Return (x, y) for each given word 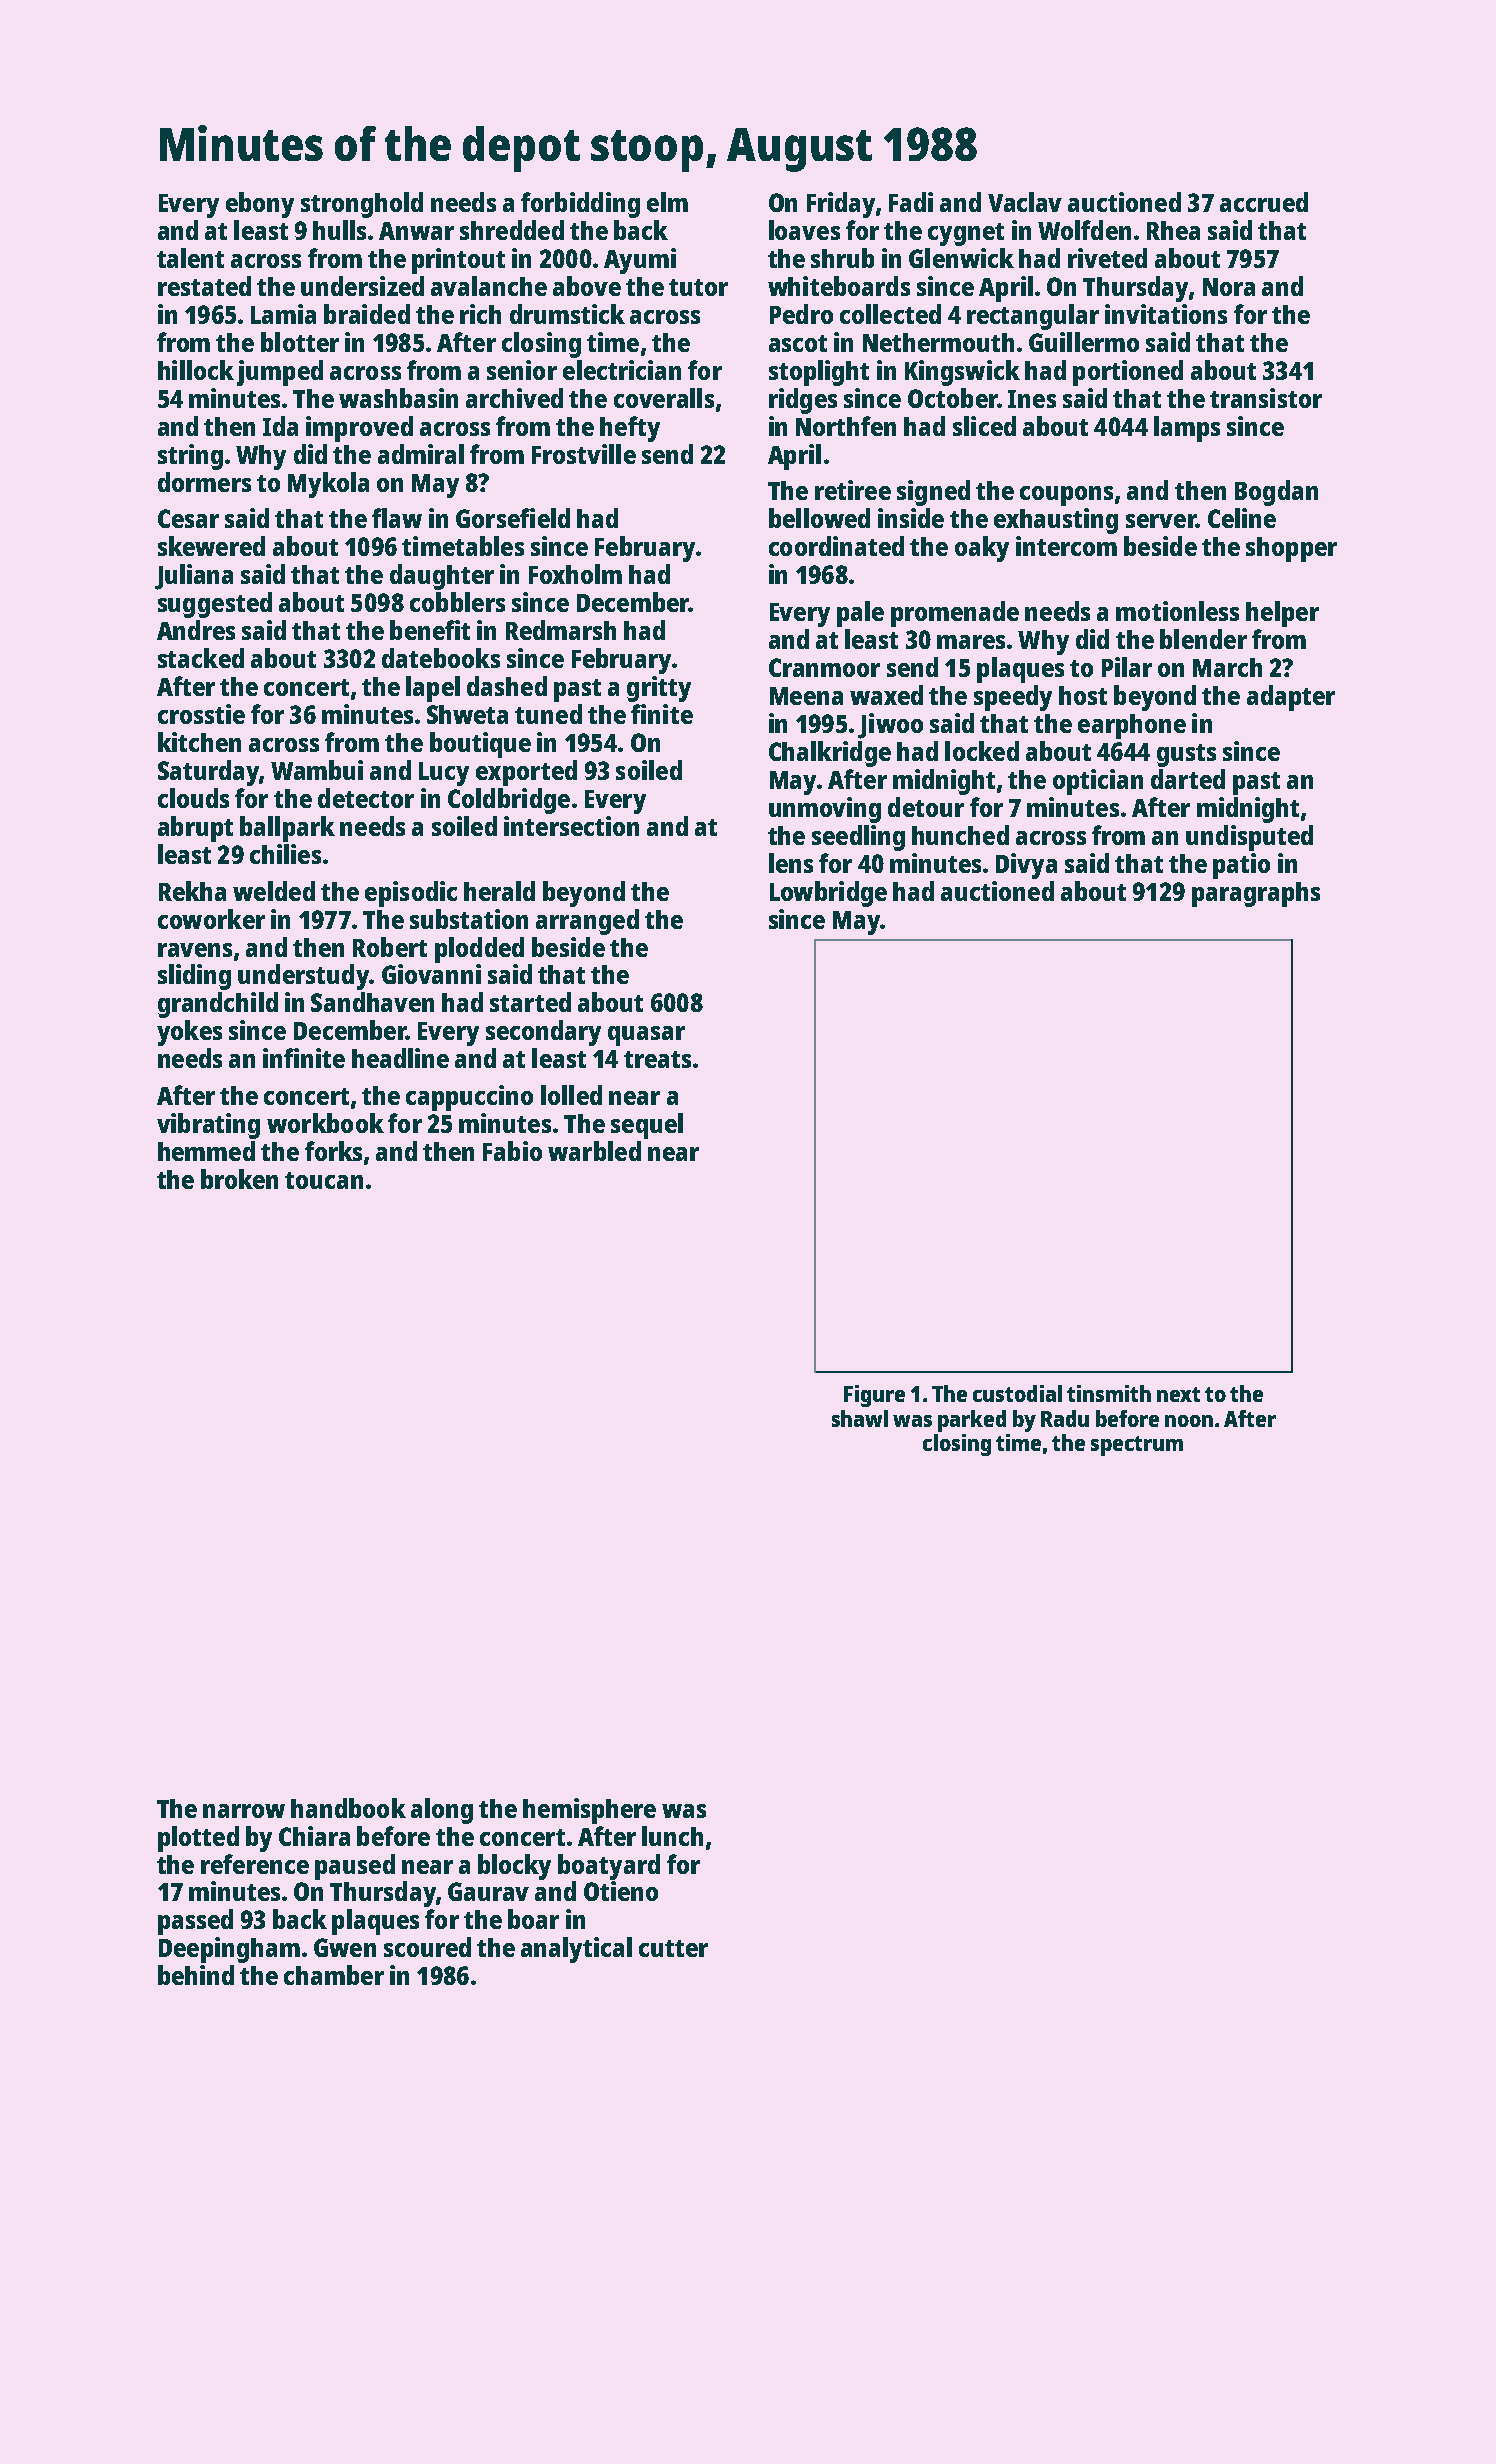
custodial (1017, 1393)
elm (667, 202)
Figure (874, 1396)
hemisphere (589, 1811)
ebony (260, 205)
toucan (324, 1180)
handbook (348, 1808)
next (1178, 1394)
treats (657, 1059)
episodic (411, 894)
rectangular (1033, 317)
